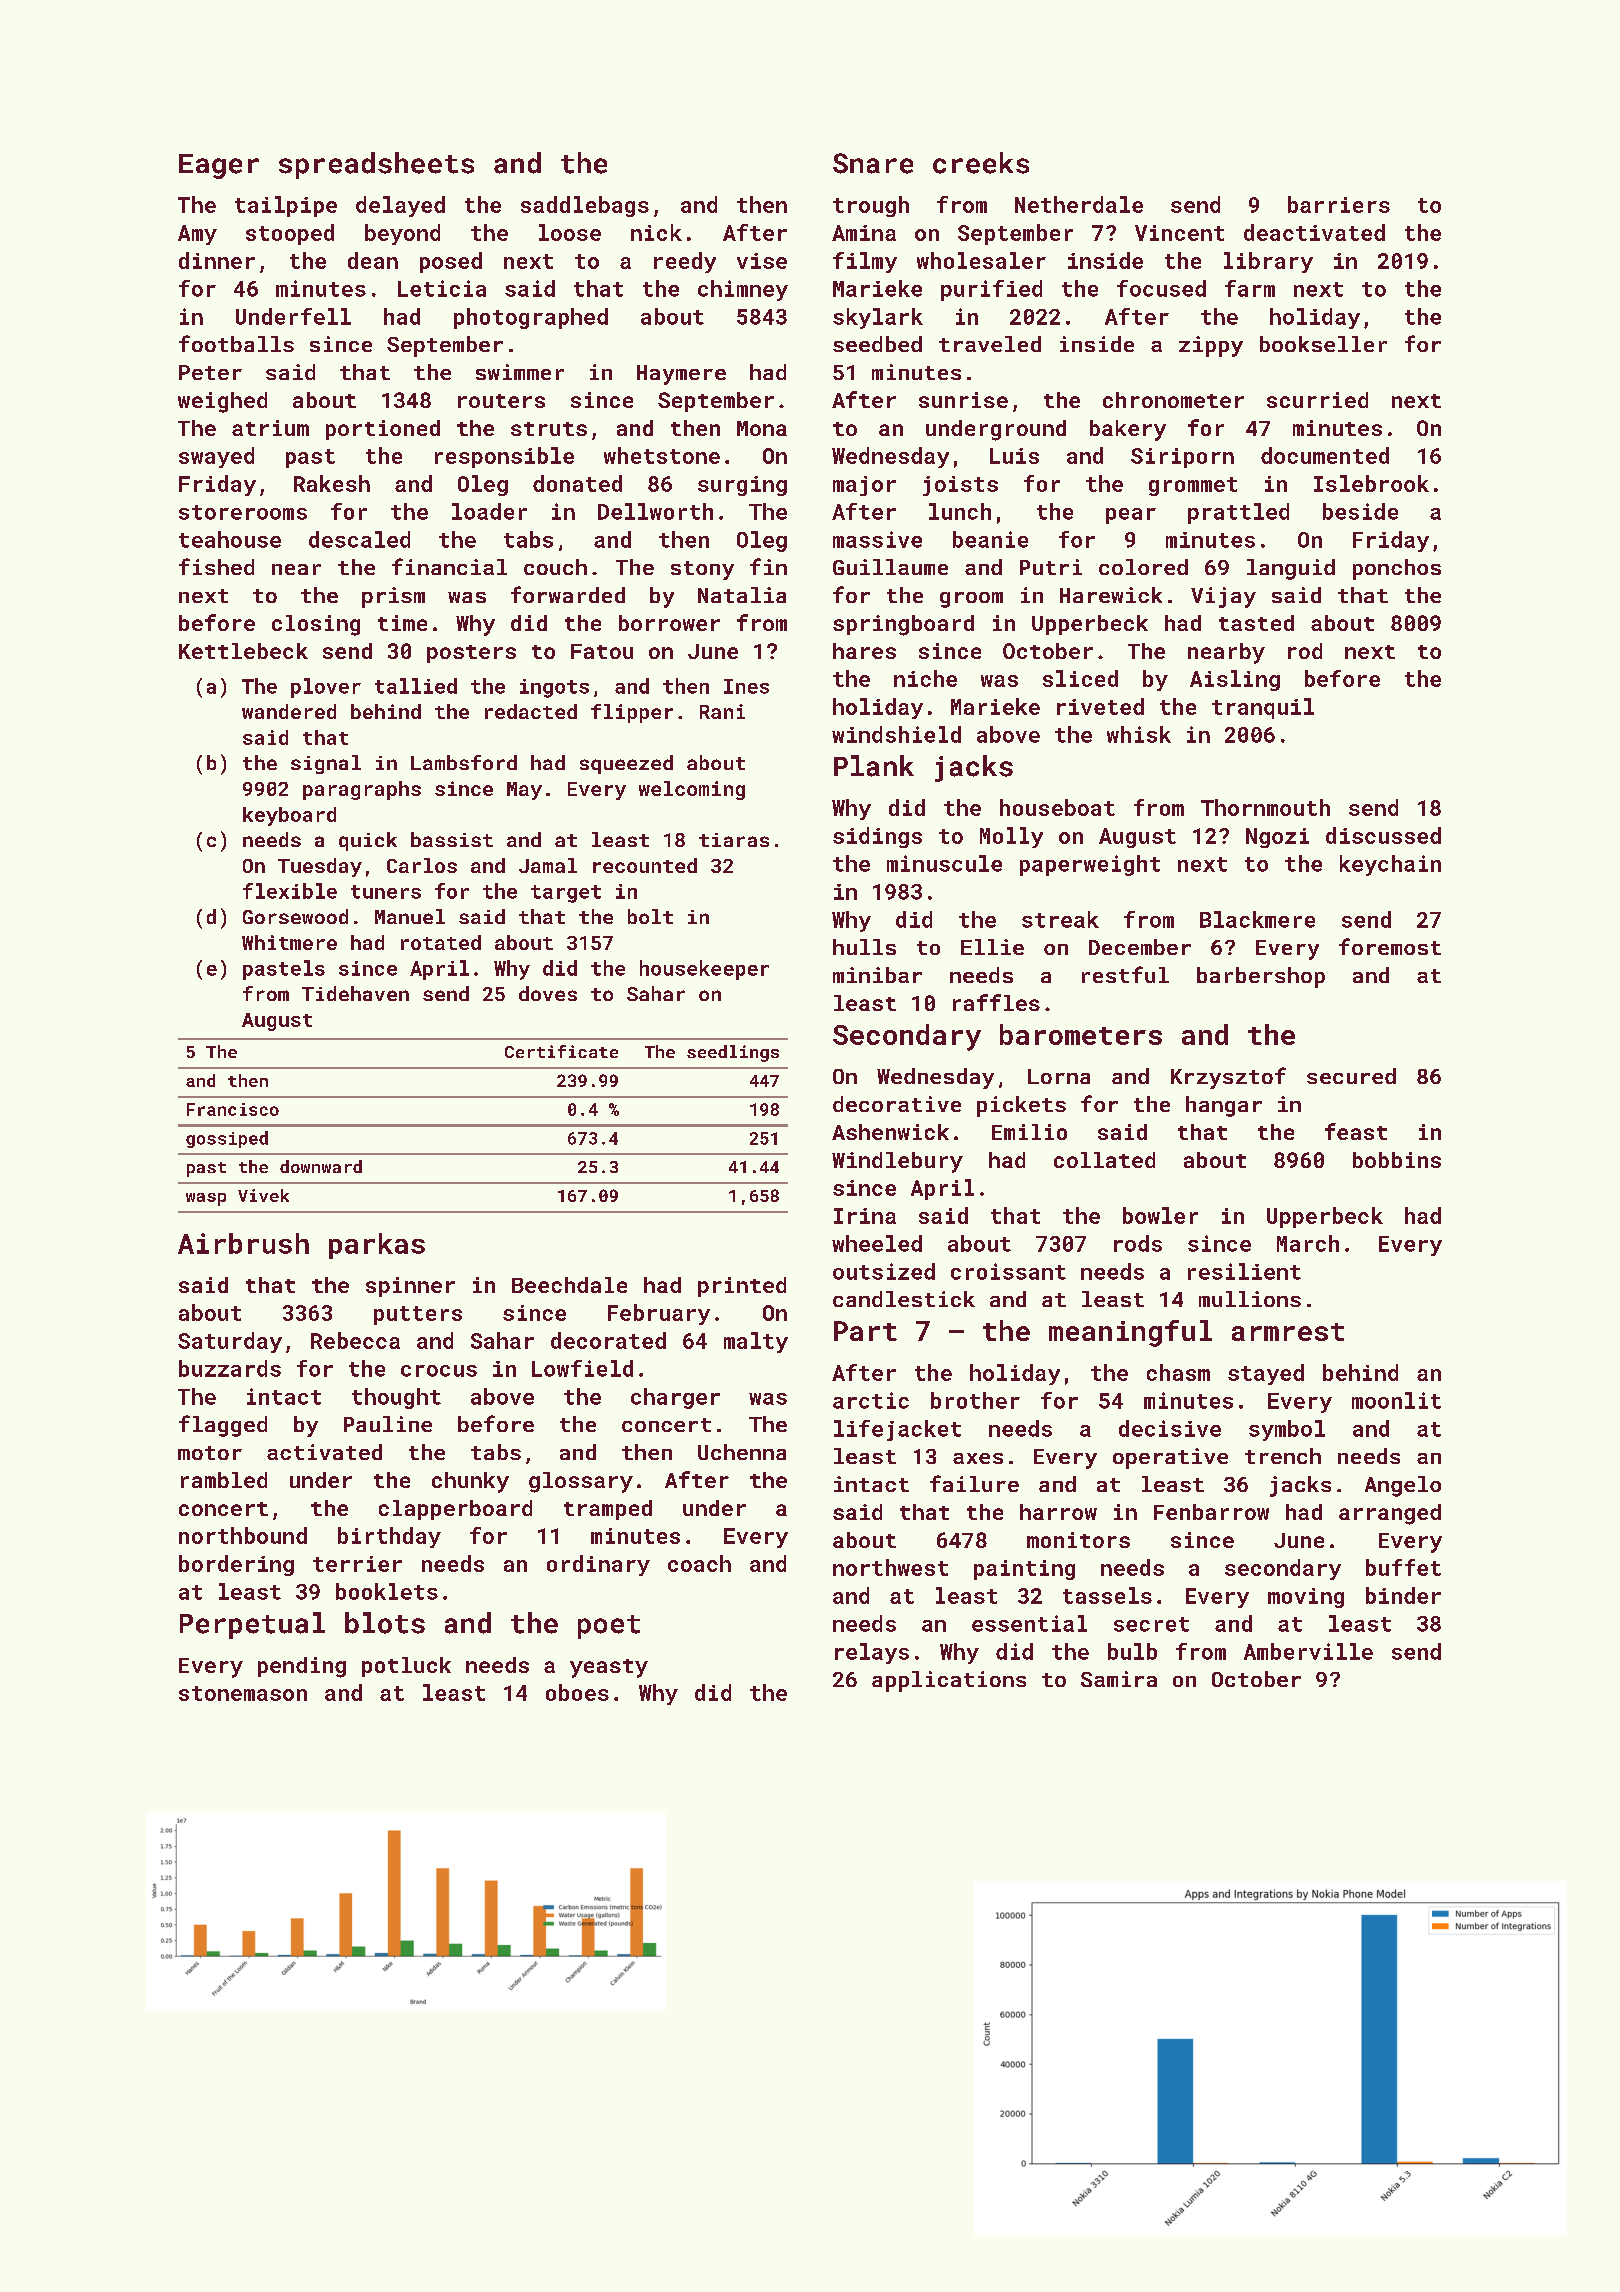 This screenshot has width=1620, height=2292. I want to click on binder, so click(1403, 1595).
